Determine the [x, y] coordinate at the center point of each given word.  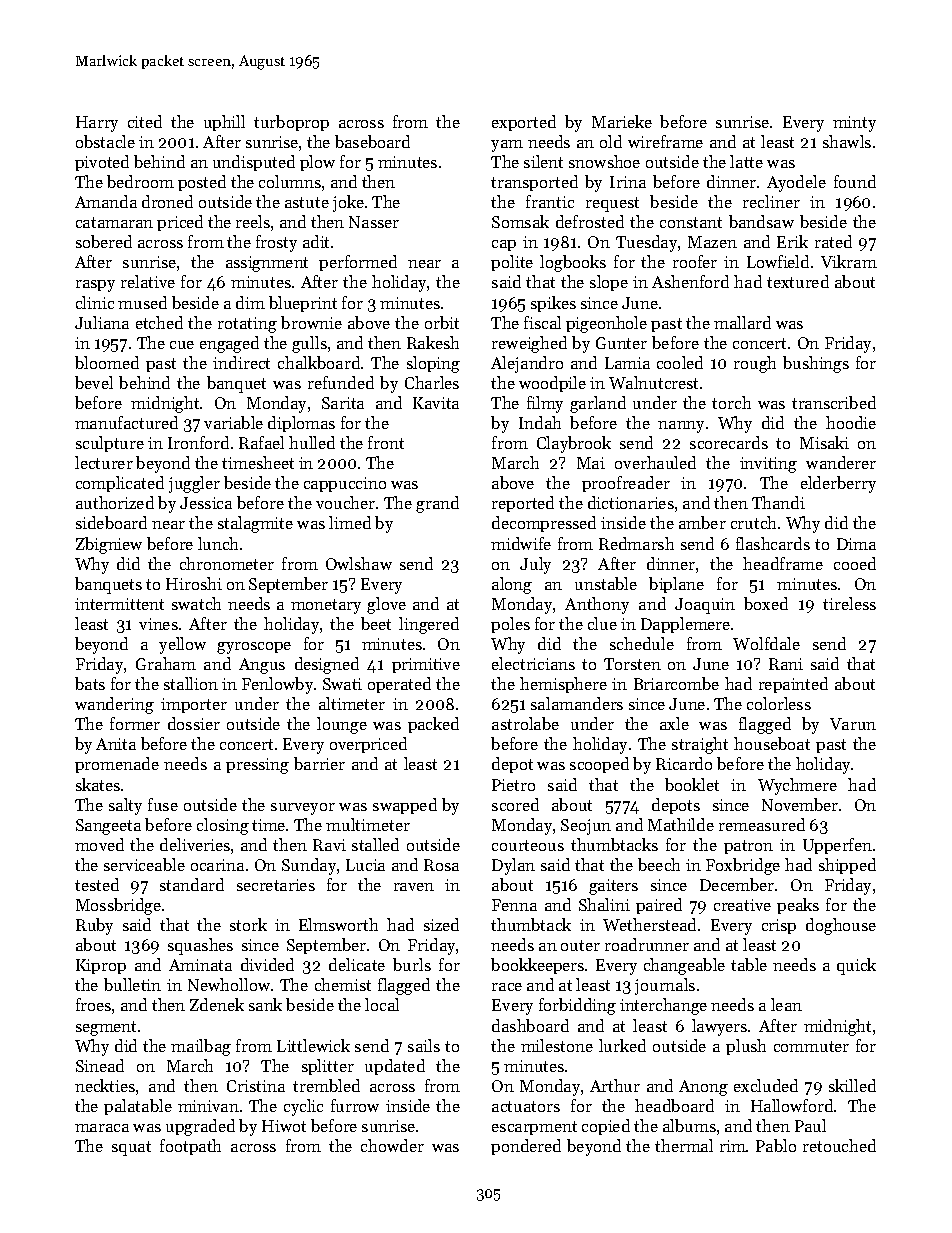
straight [700, 745]
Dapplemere [685, 625]
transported [534, 183]
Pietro [513, 785]
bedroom [140, 181]
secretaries [276, 885]
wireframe [665, 141]
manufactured [126, 422]
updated [395, 1067]
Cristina [256, 1086]
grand [437, 504]
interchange [663, 1006]
